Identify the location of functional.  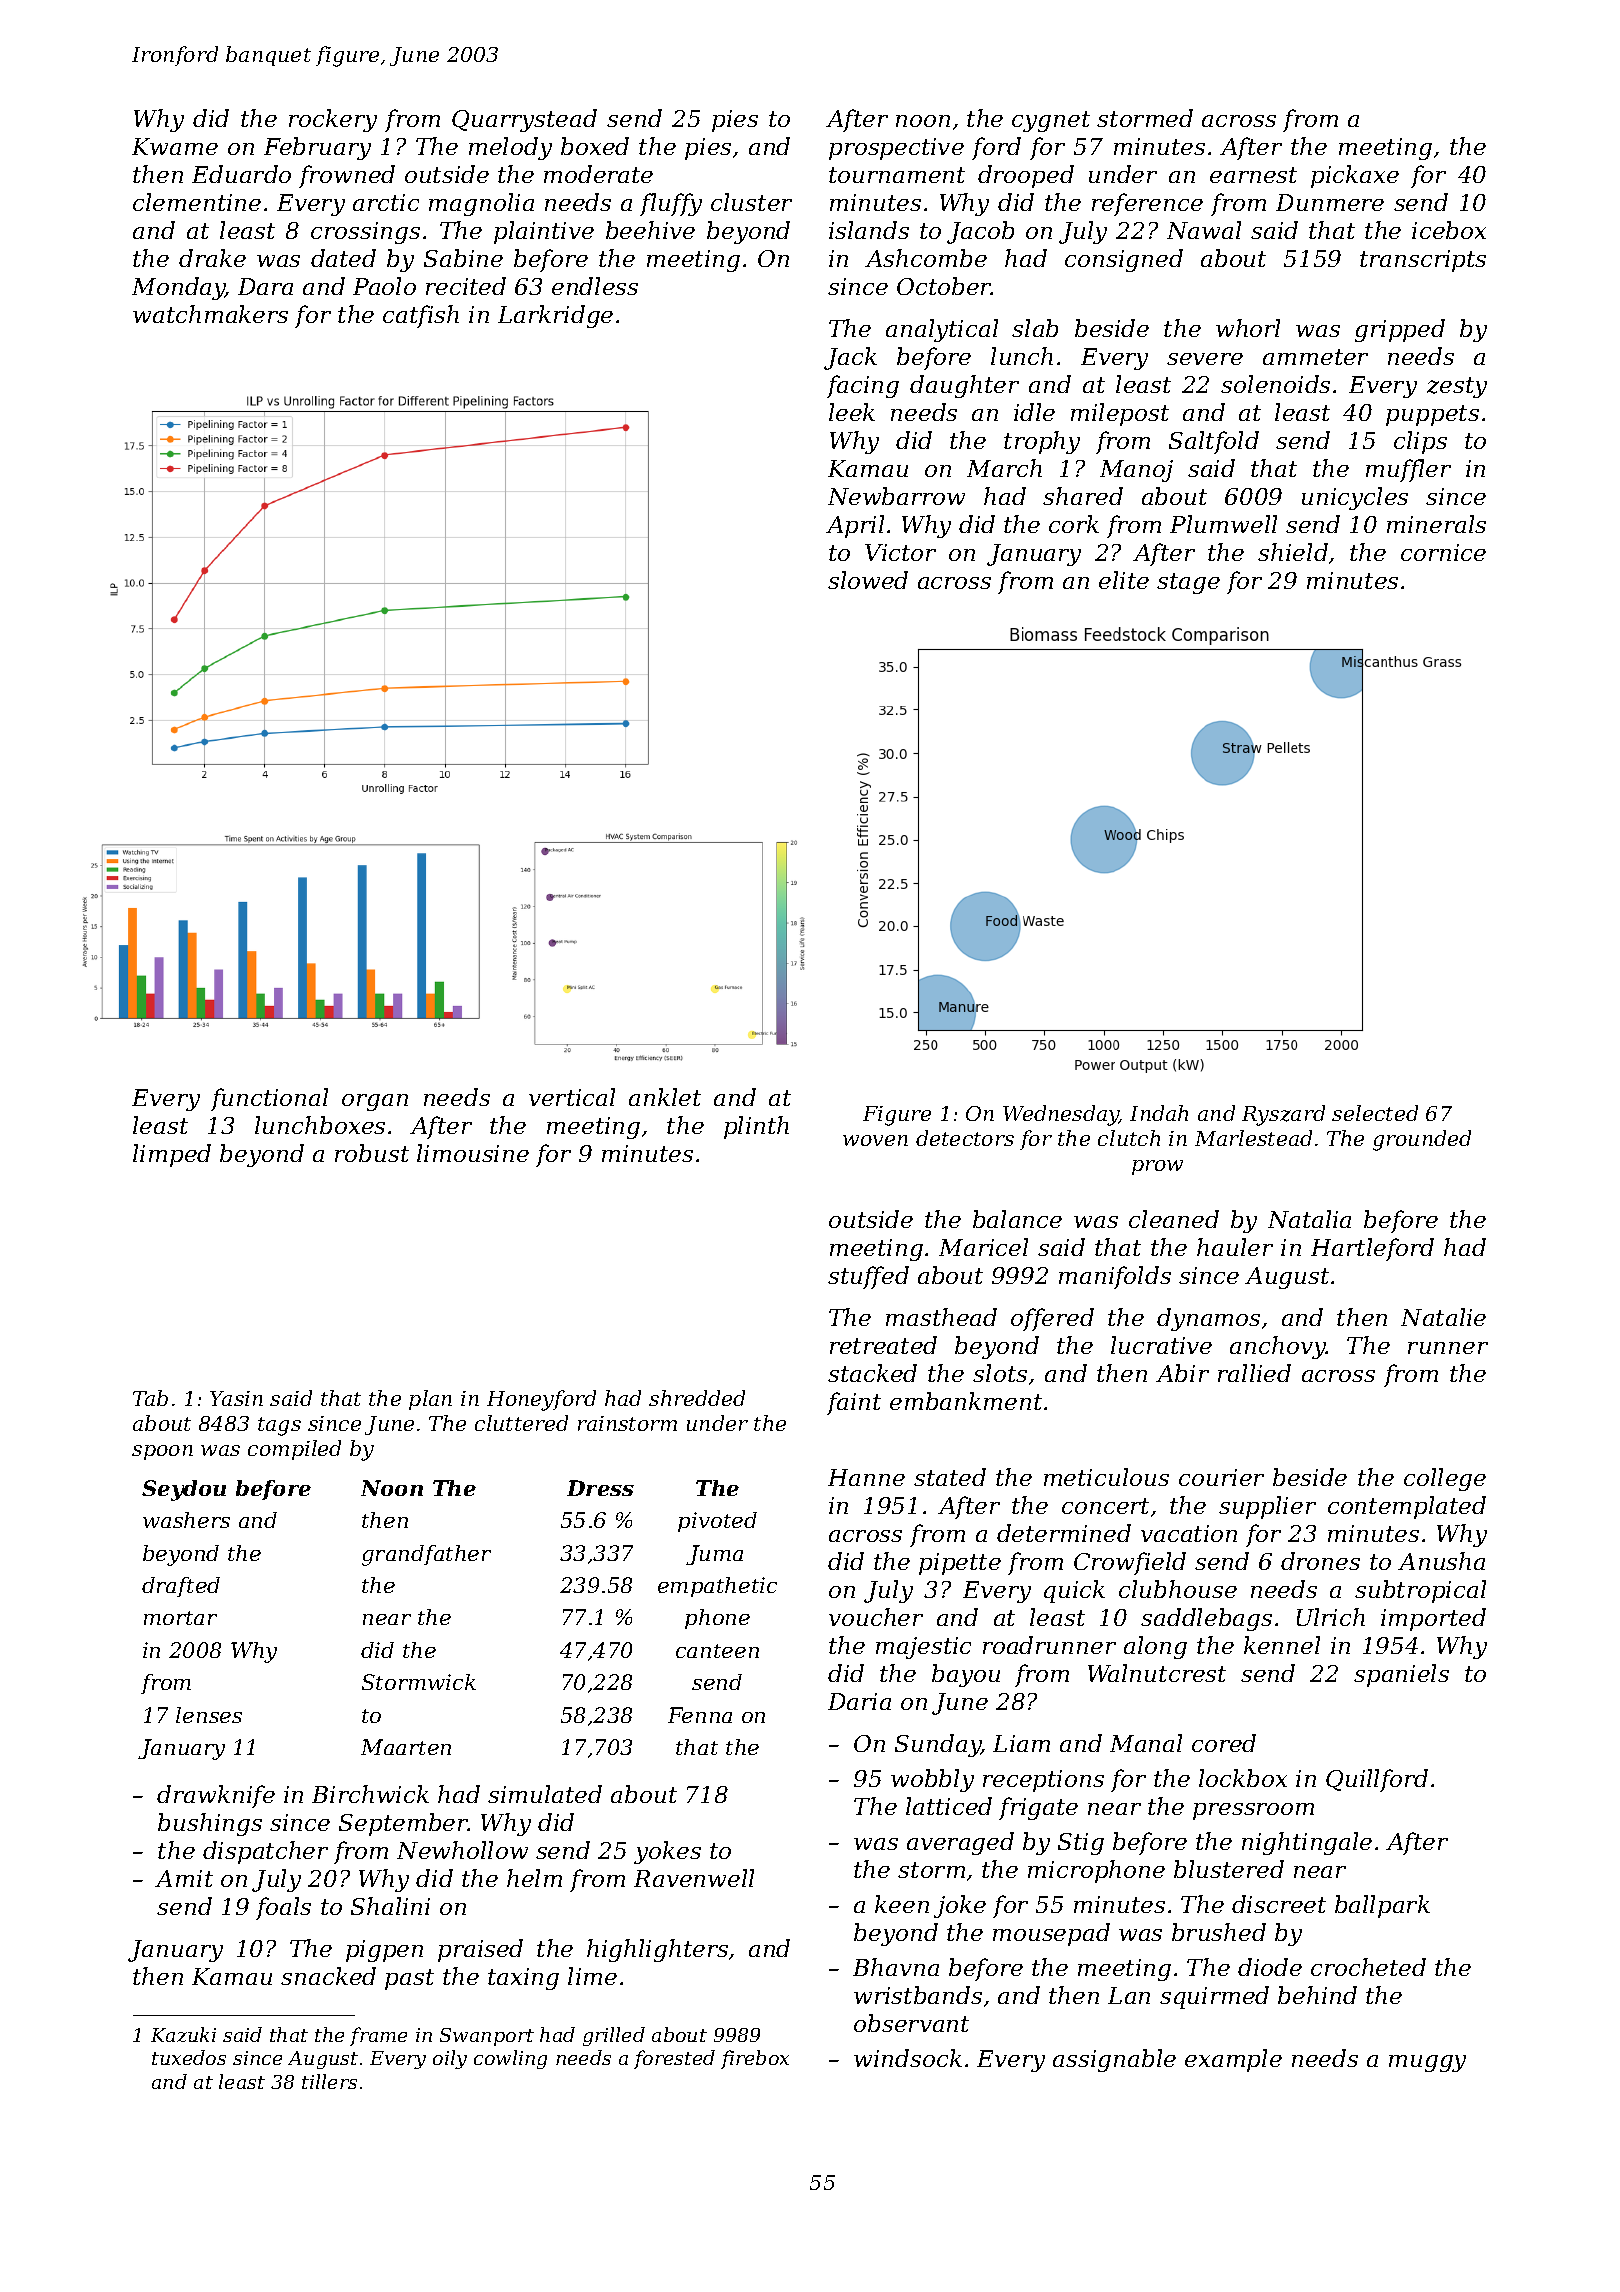
(269, 1099).
